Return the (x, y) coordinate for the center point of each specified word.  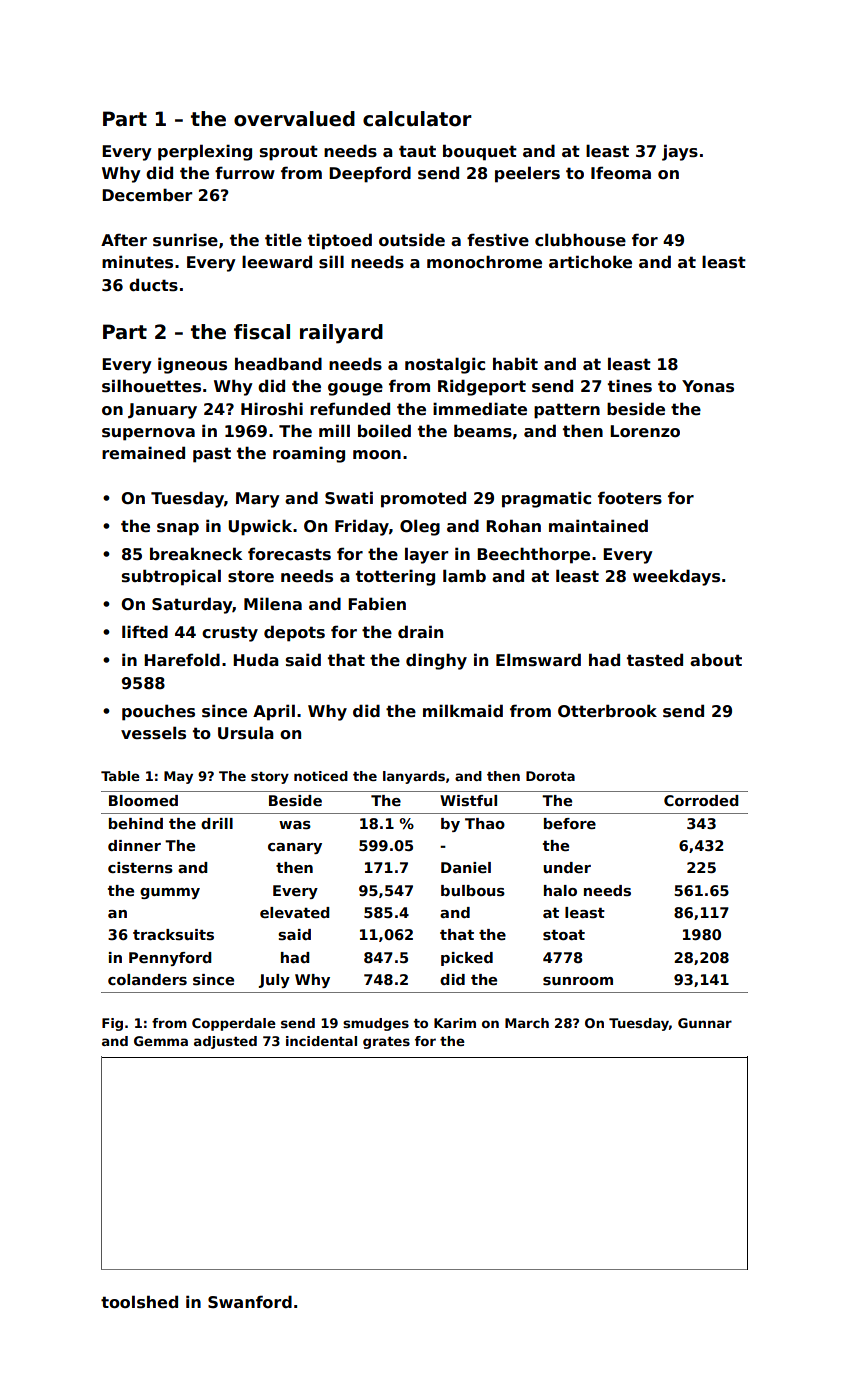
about (716, 660)
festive (498, 240)
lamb (464, 575)
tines (630, 386)
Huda (256, 659)
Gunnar (705, 1023)
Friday (362, 527)
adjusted (225, 1042)
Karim (455, 1023)
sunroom (578, 981)
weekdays (676, 577)
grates (386, 1043)
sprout (289, 153)
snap (178, 529)
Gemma (161, 1041)
